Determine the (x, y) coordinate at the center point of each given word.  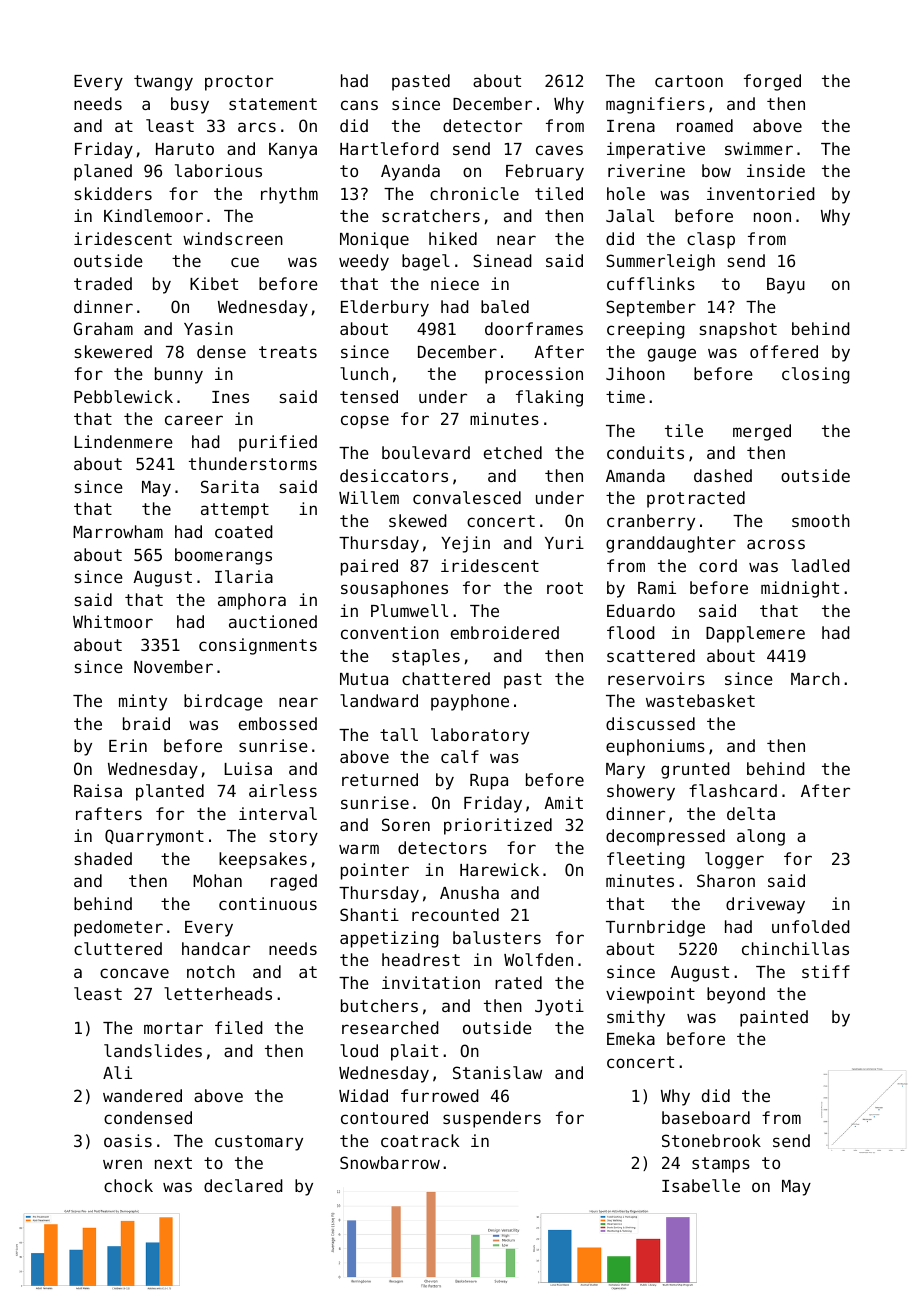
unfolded (811, 926)
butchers (379, 1005)
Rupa (489, 782)
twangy (163, 83)
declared (243, 1185)
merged (762, 432)
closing (816, 375)
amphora (252, 601)
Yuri (564, 542)
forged (772, 82)
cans (359, 105)
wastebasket (700, 700)
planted (170, 792)
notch (211, 971)
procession (534, 375)
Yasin (208, 328)
